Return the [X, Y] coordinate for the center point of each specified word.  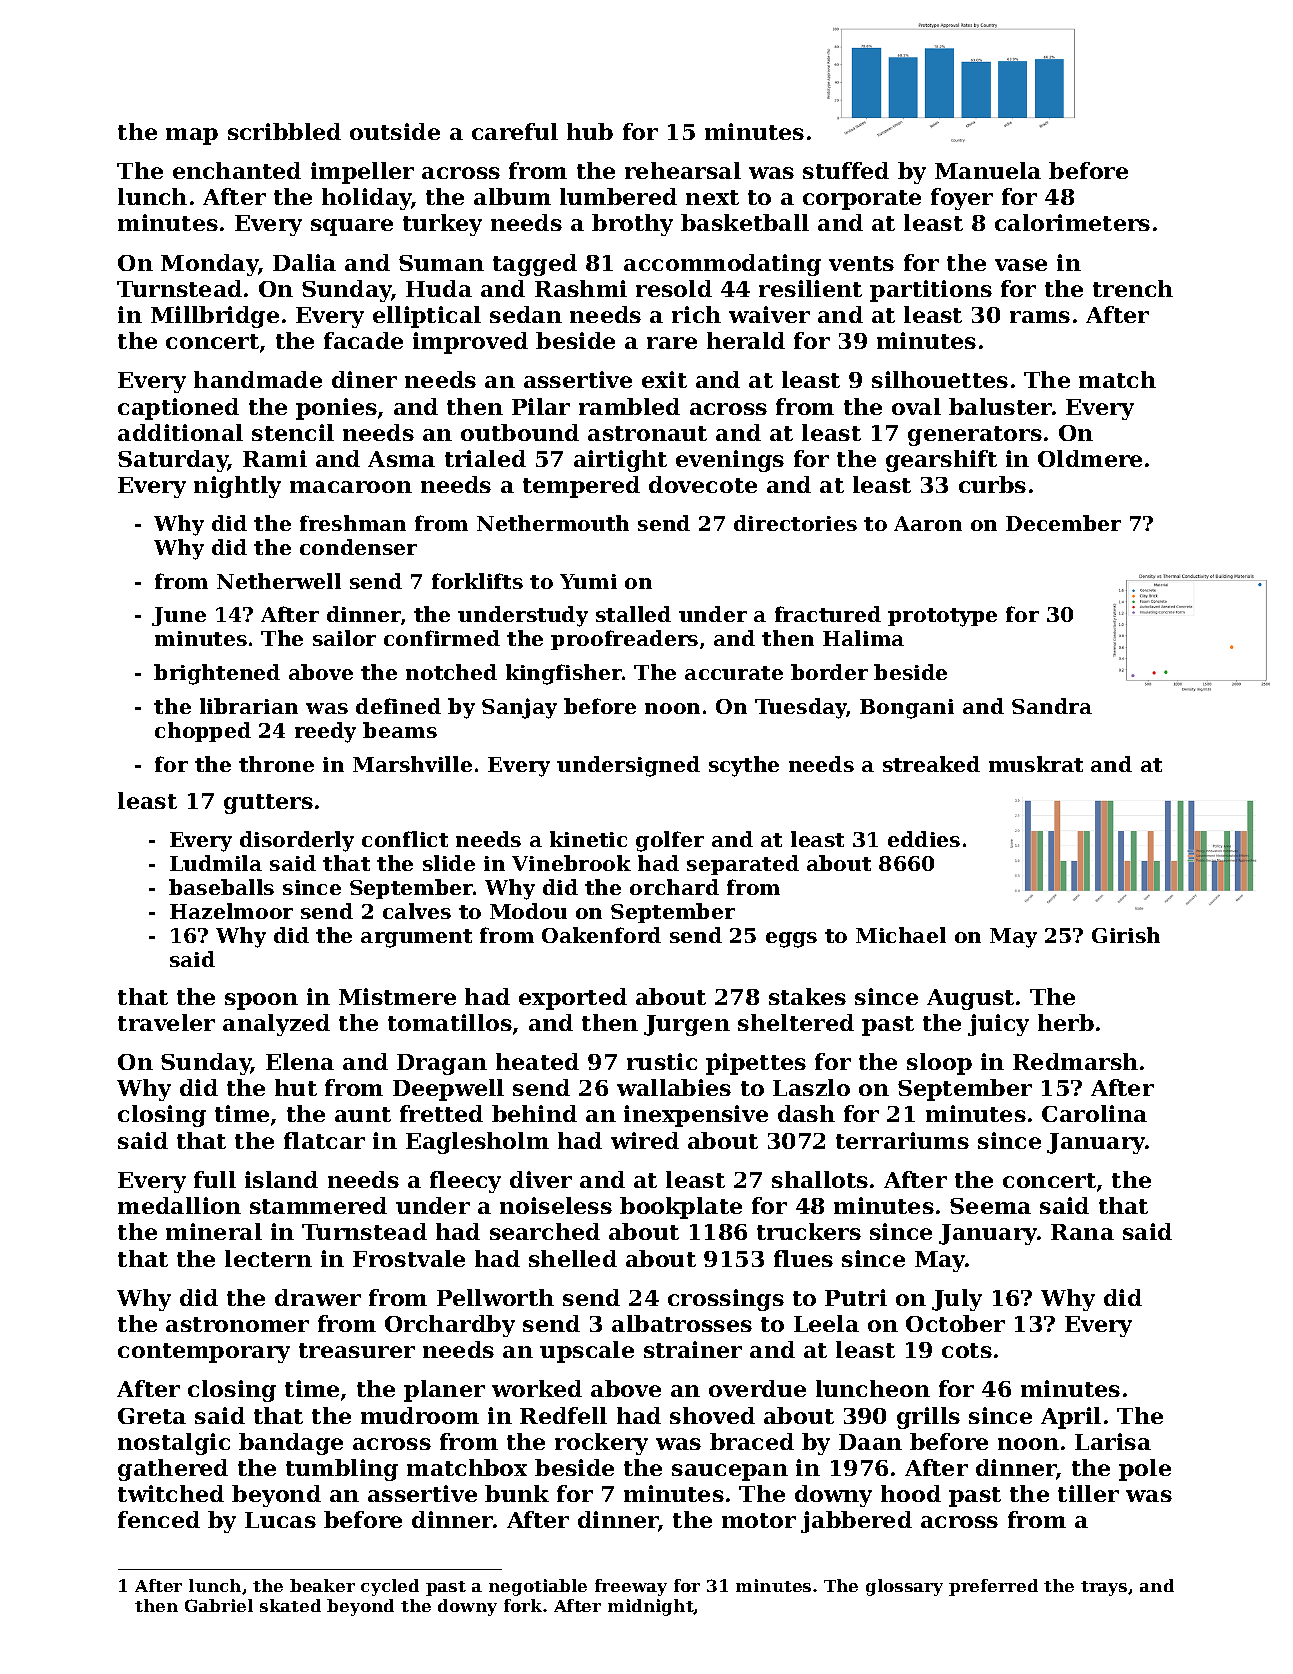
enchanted [237, 170]
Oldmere [1090, 458]
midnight [651, 1607]
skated [290, 1605]
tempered [581, 487]
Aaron [928, 523]
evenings [730, 461]
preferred [993, 1587]
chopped [203, 732]
